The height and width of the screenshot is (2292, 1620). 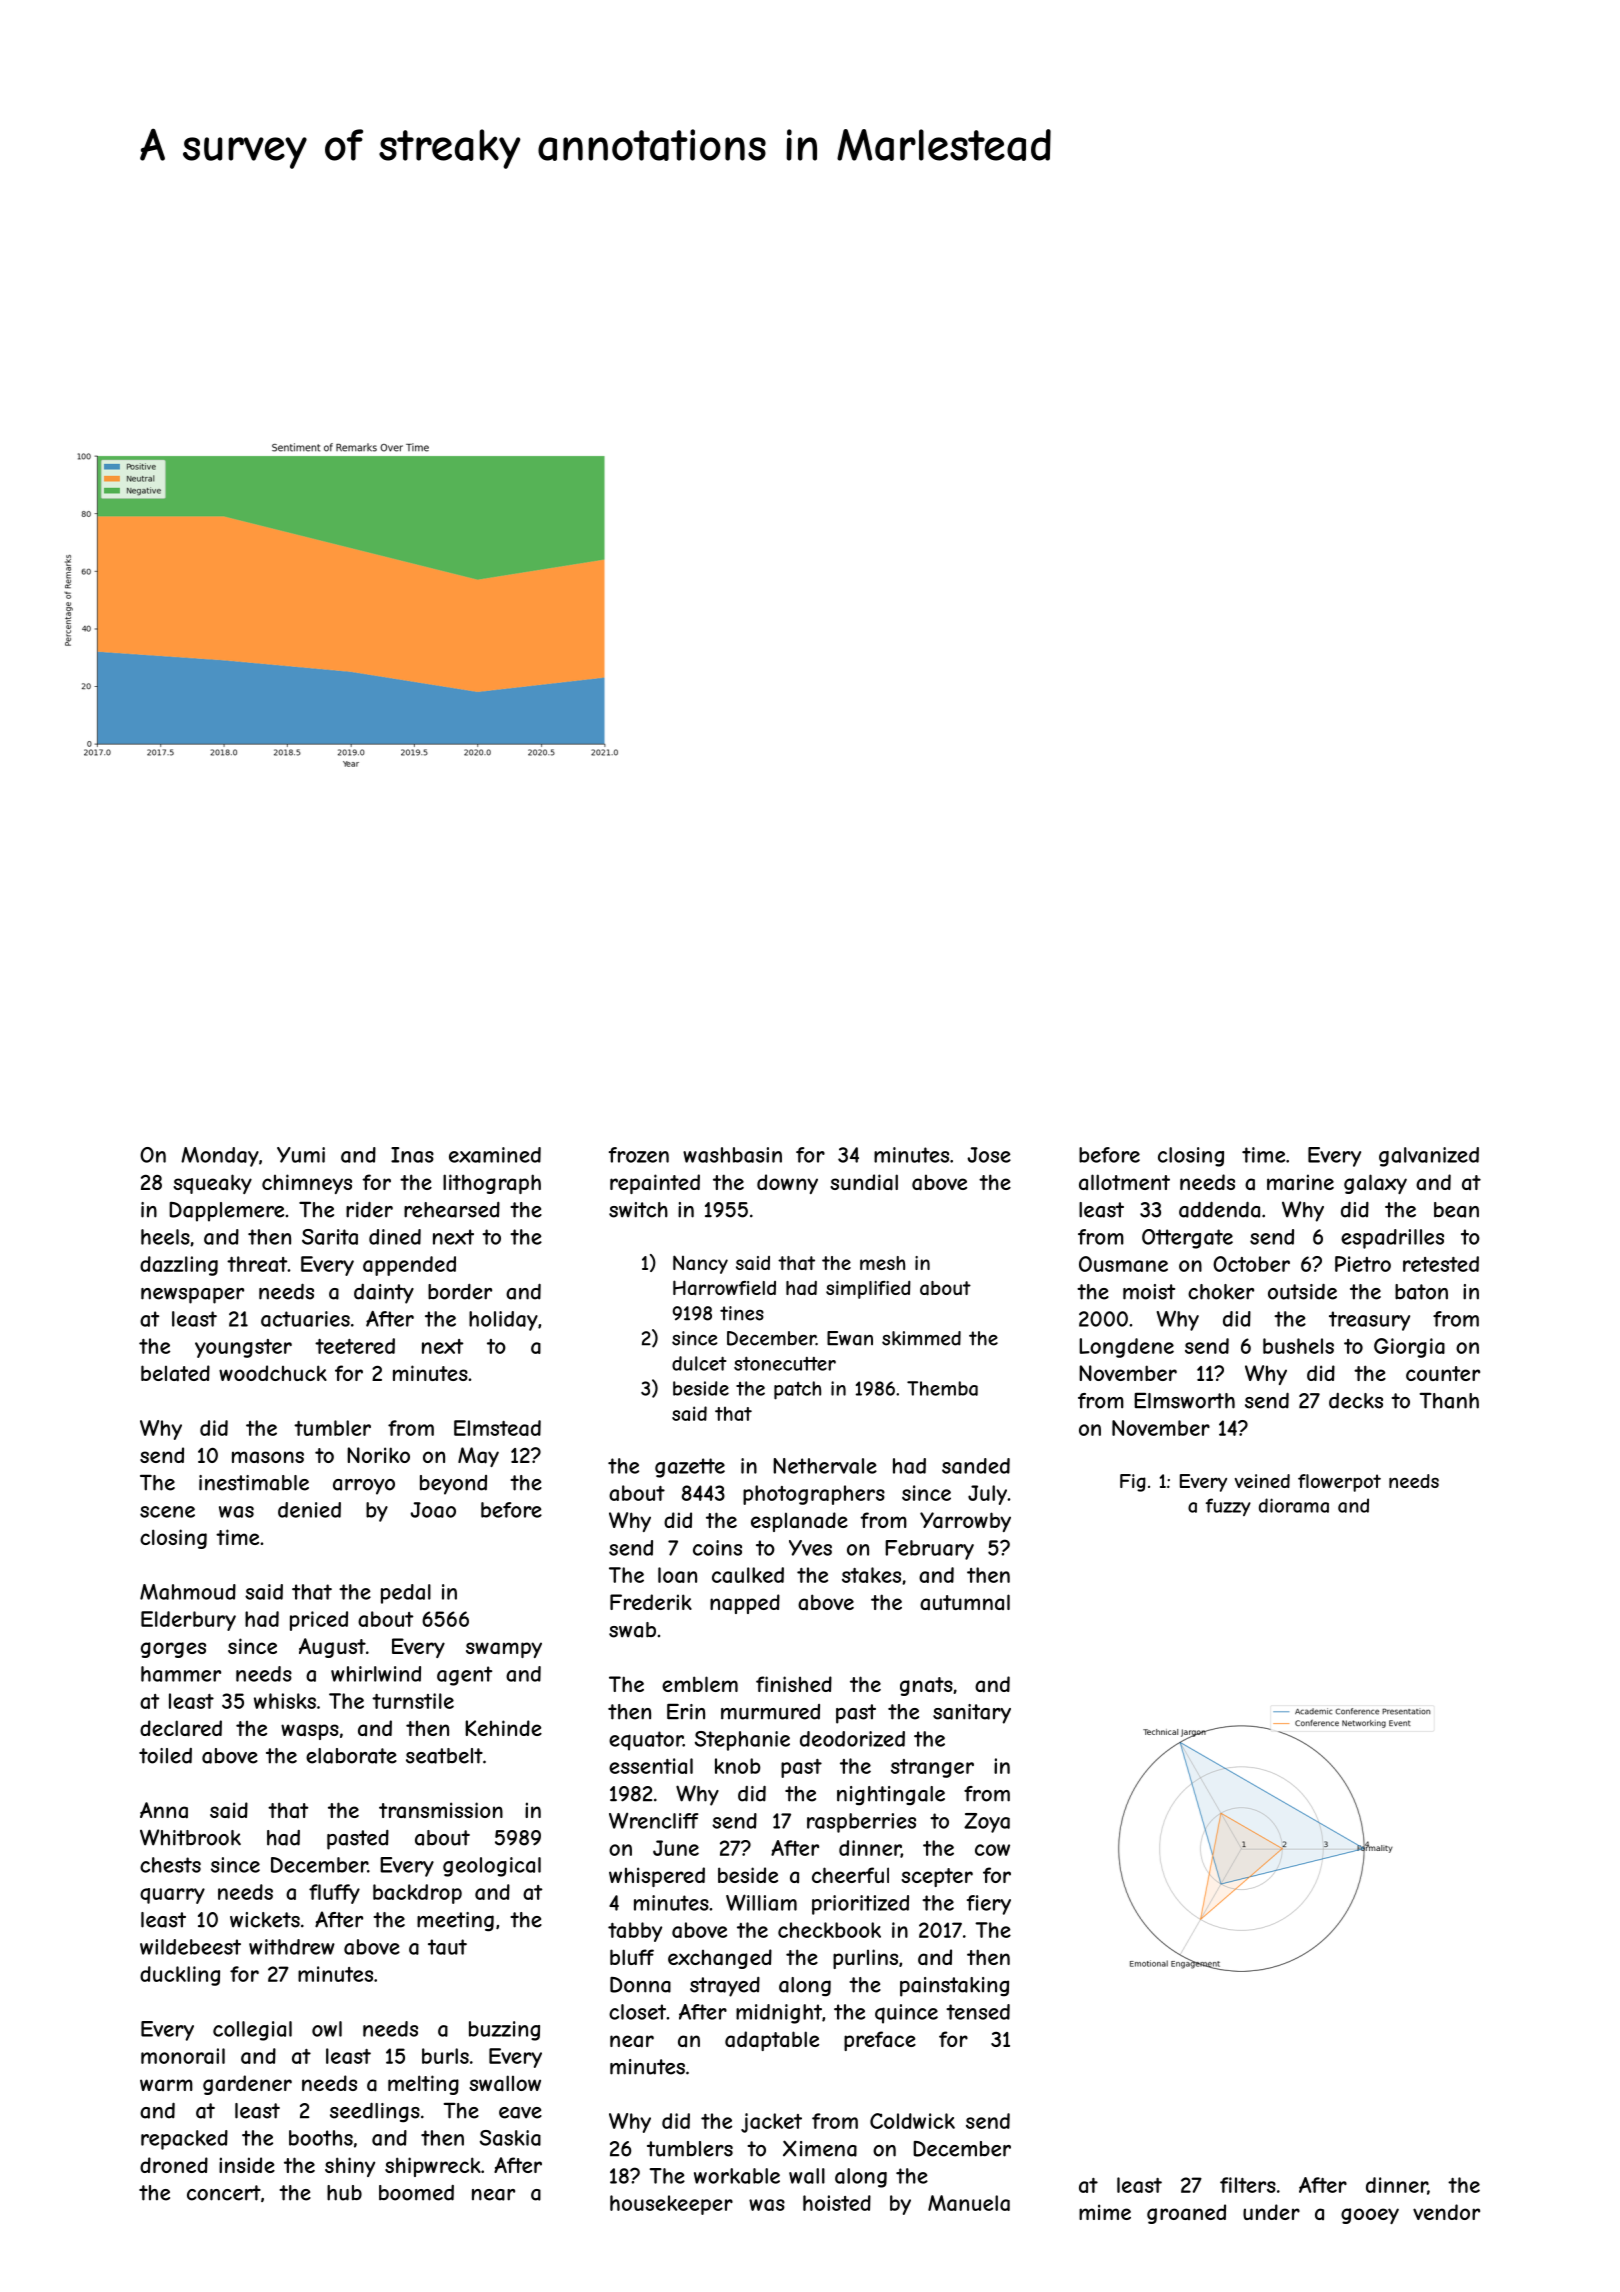 What do you see at coordinates (989, 1905) in the screenshot?
I see `fiery` at bounding box center [989, 1905].
